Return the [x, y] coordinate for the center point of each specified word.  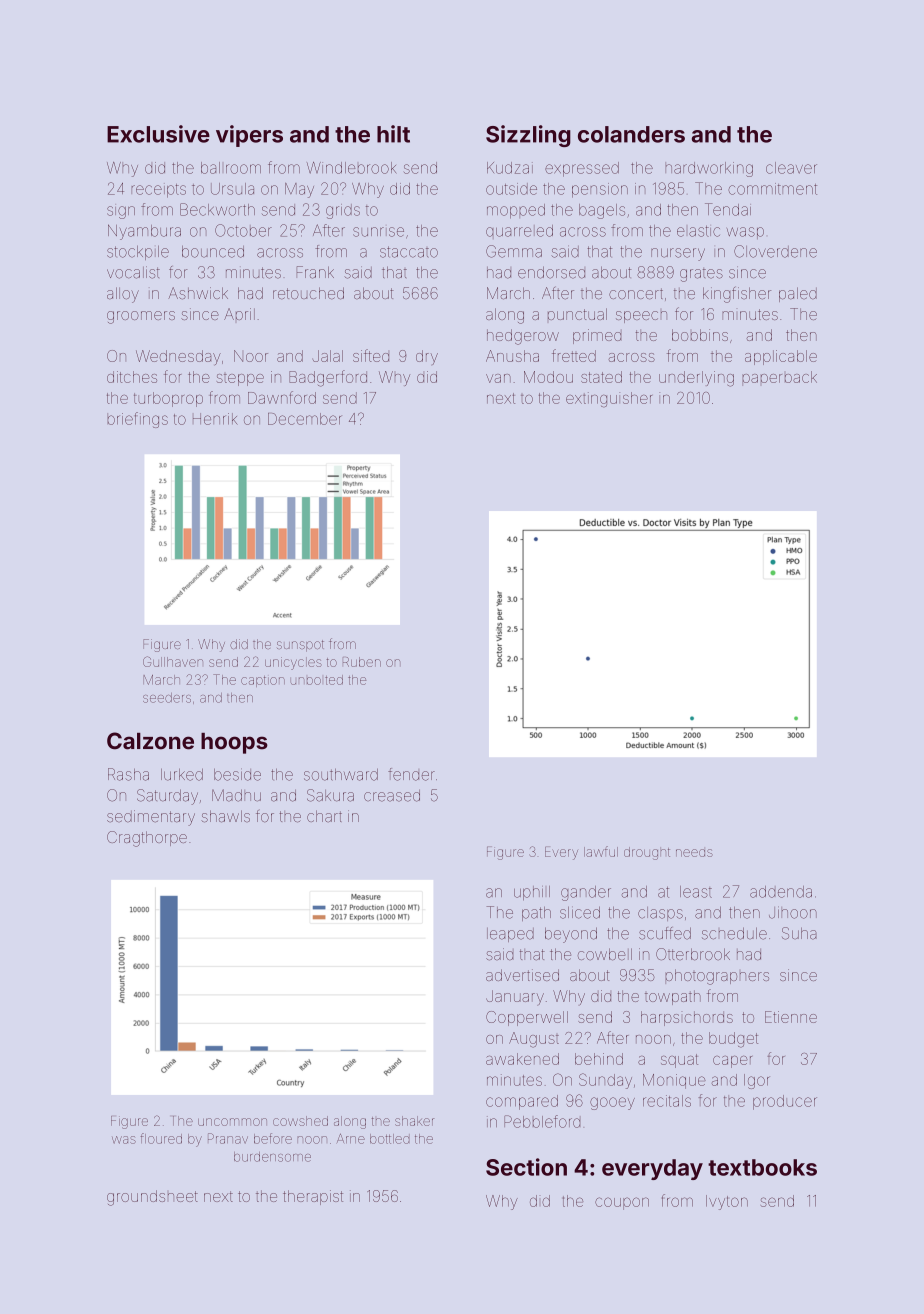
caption [263, 681]
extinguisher [609, 399]
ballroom [231, 168]
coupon [622, 1203]
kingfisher [737, 295]
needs [694, 853]
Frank [315, 272]
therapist [313, 1197]
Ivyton [727, 1202]
